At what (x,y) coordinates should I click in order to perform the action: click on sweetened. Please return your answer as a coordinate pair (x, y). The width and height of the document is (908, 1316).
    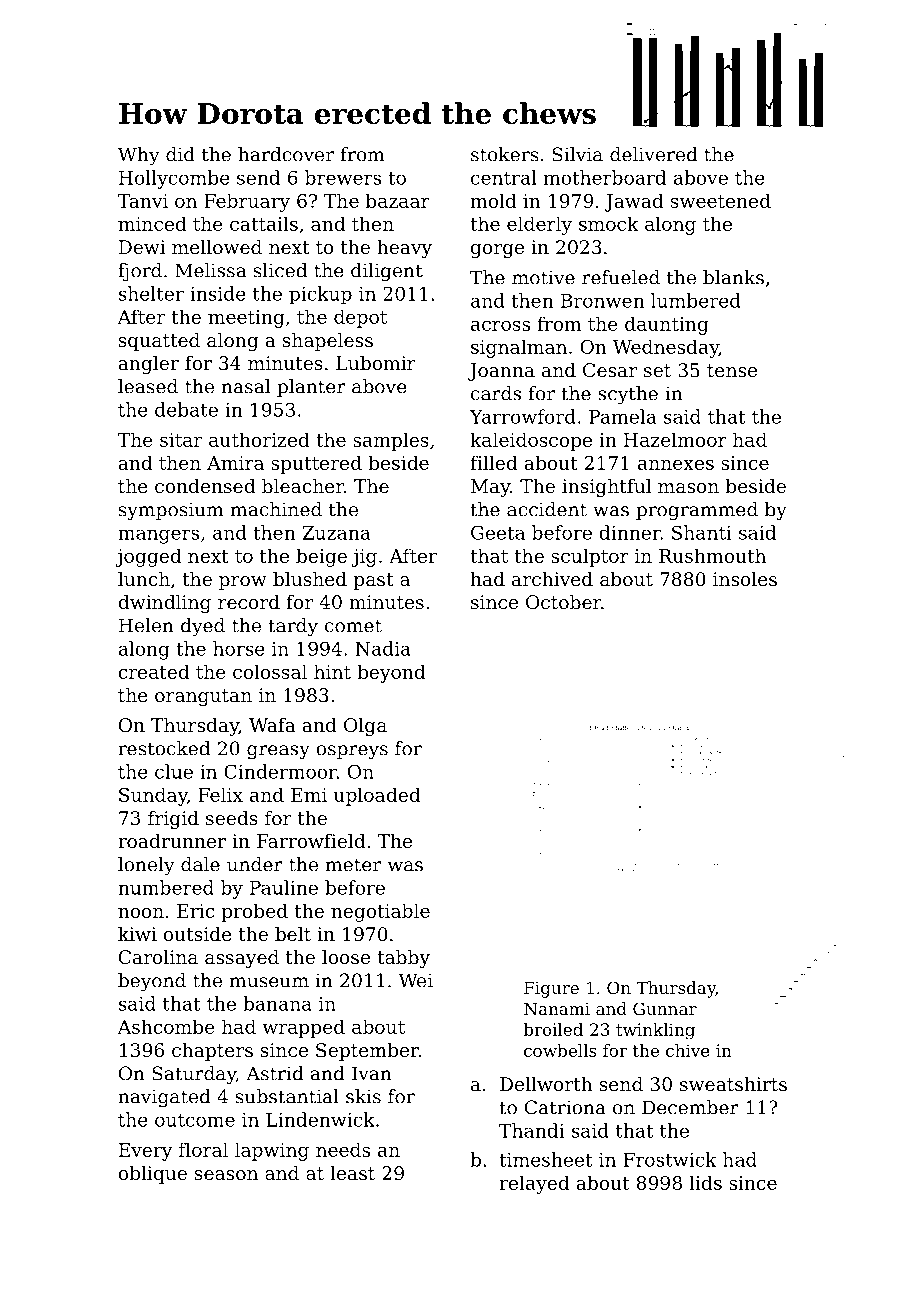
    Looking at the image, I should click on (721, 200).
